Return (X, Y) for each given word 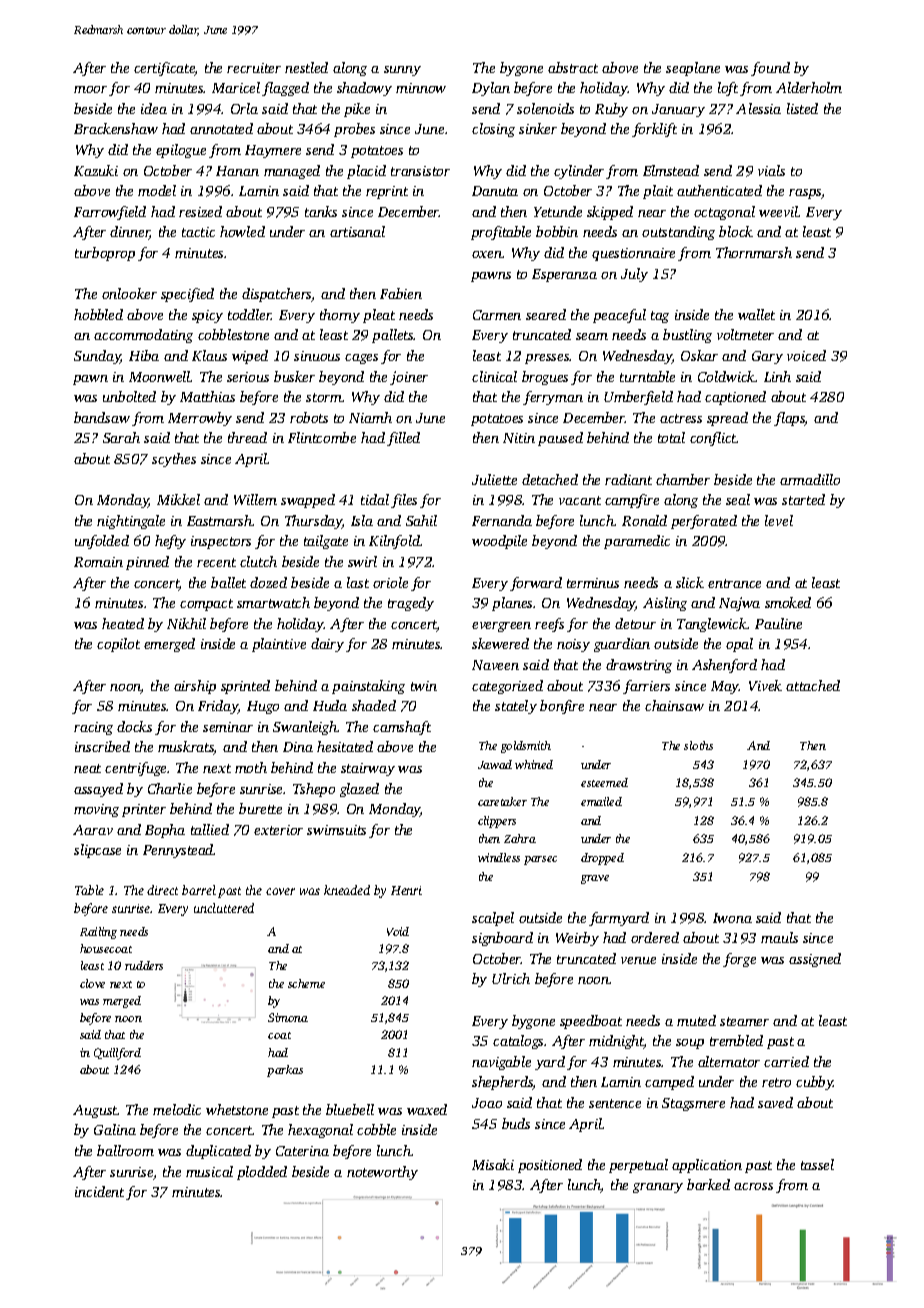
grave (595, 879)
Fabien (401, 293)
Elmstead (671, 170)
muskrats (186, 748)
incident (99, 1191)
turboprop (105, 254)
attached (813, 685)
